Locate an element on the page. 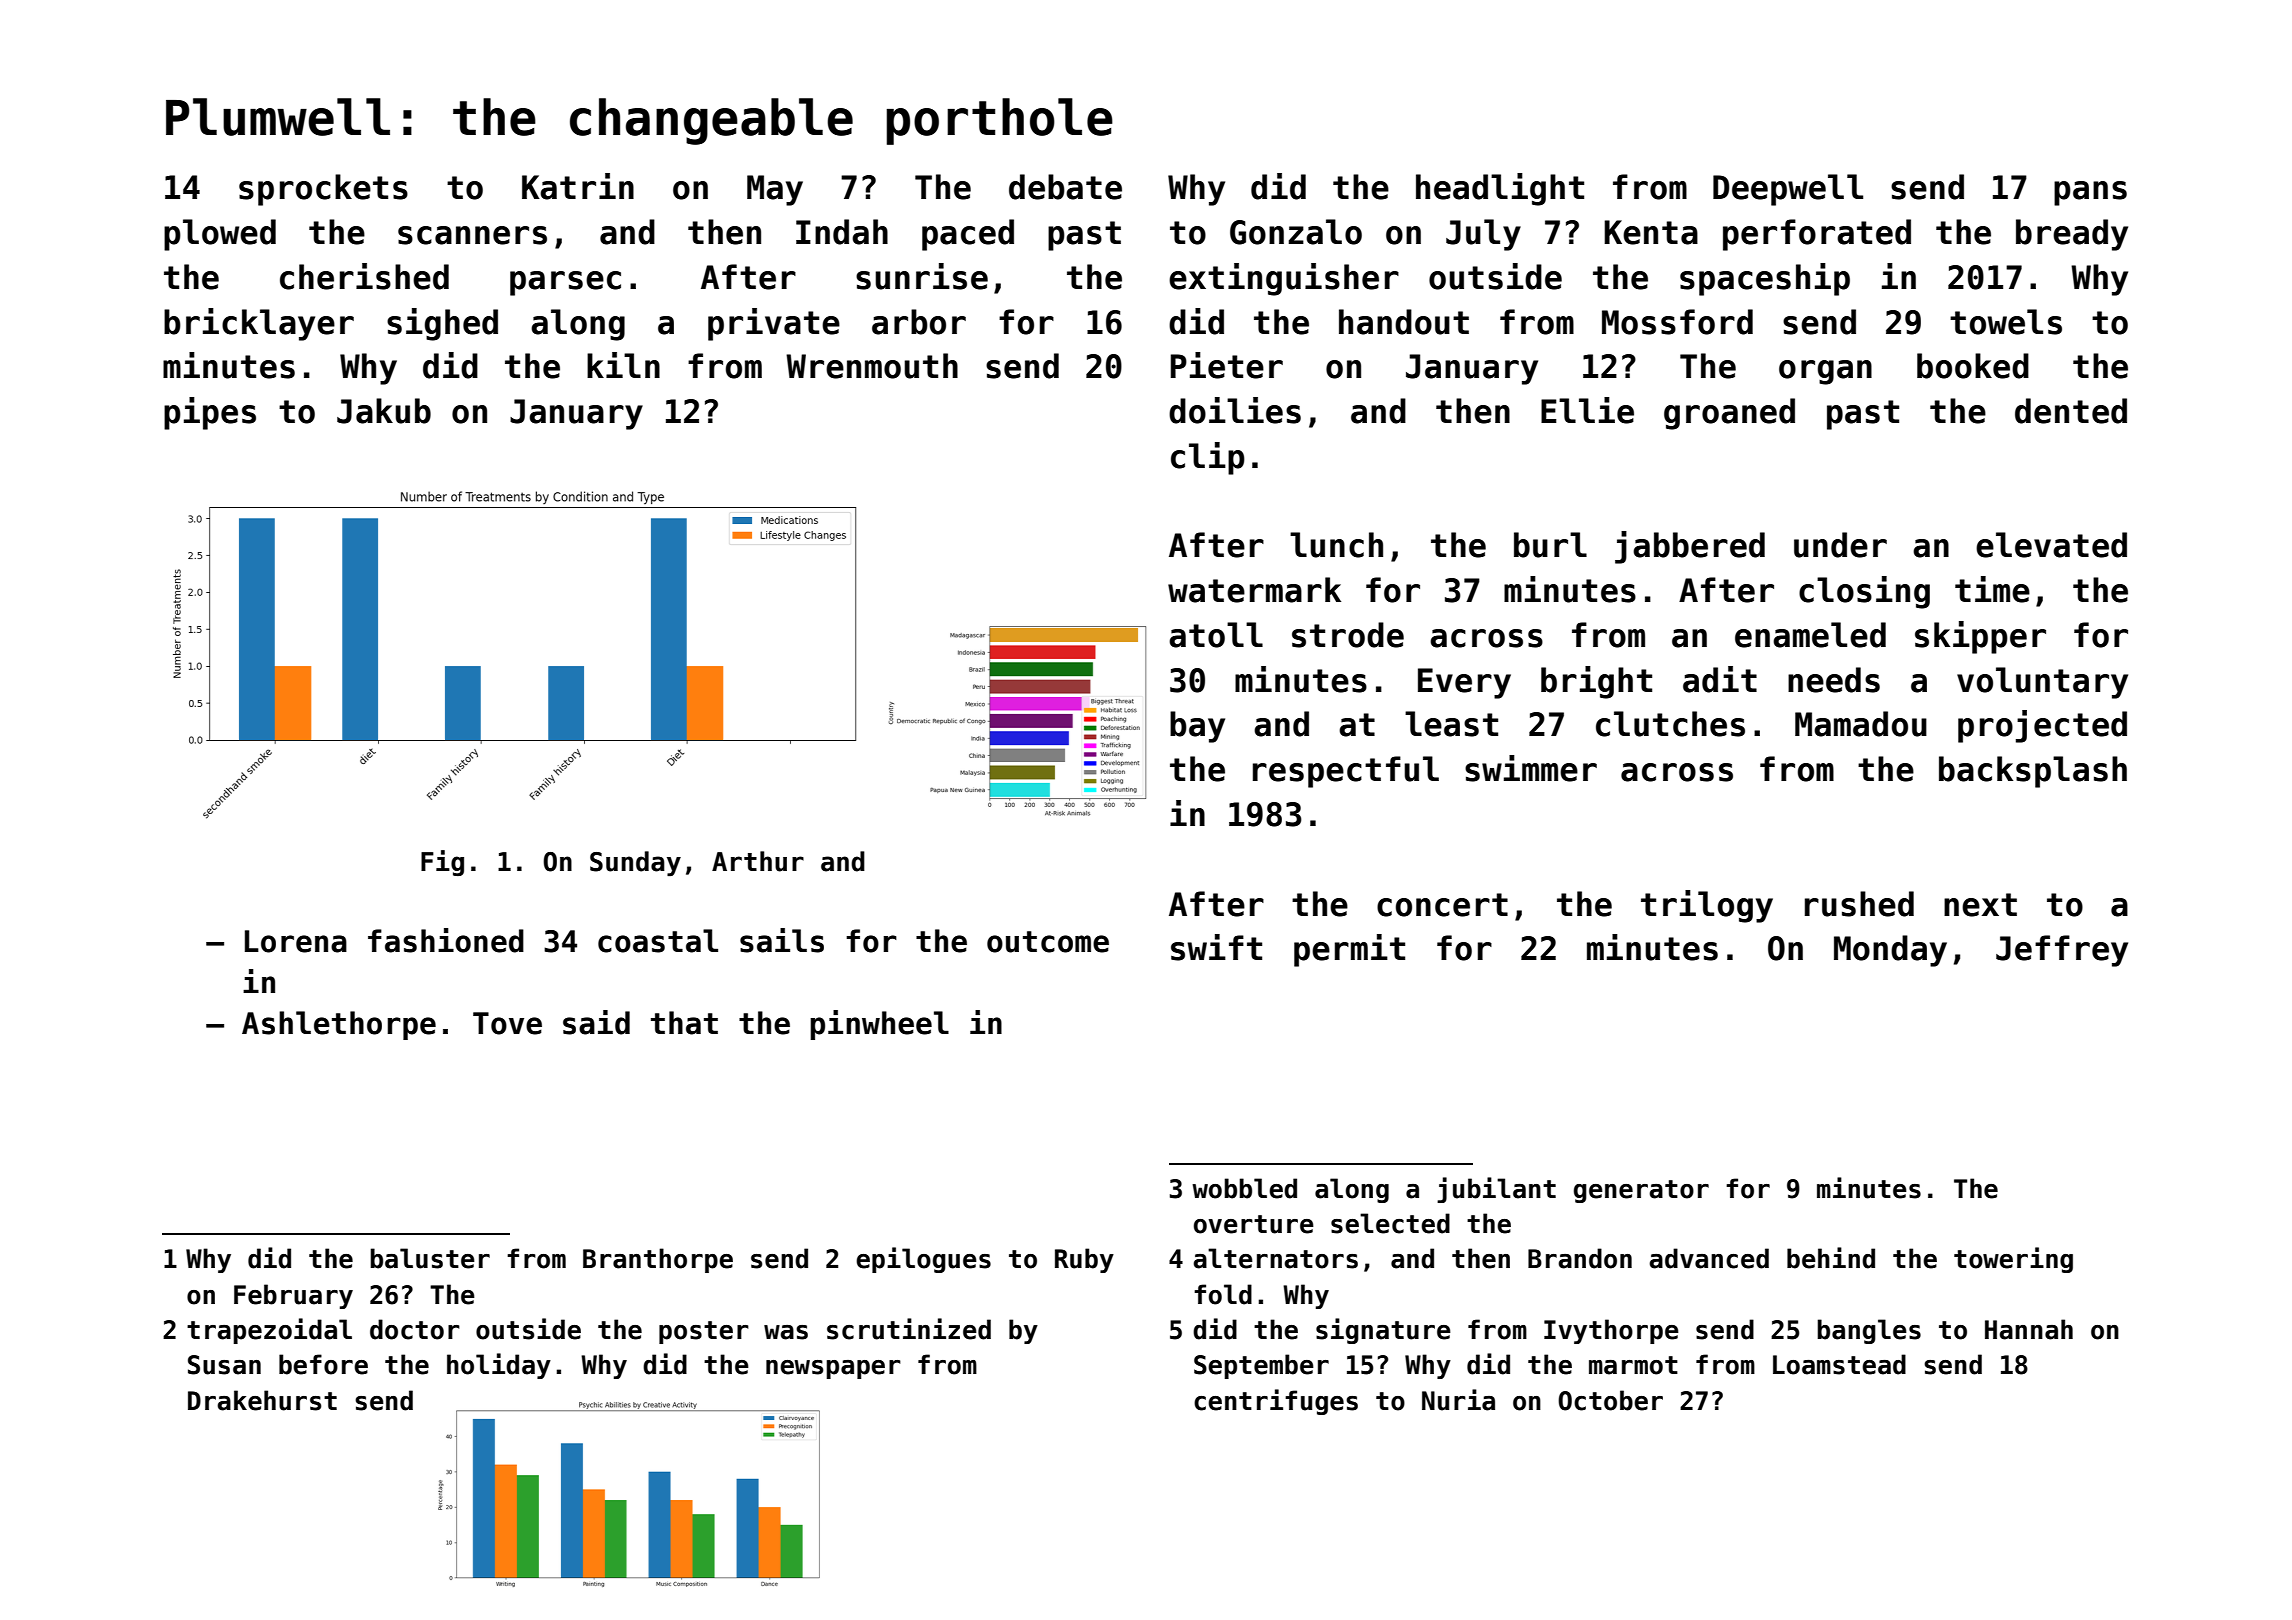 The image size is (2292, 1620). dented is located at coordinates (2071, 411).
